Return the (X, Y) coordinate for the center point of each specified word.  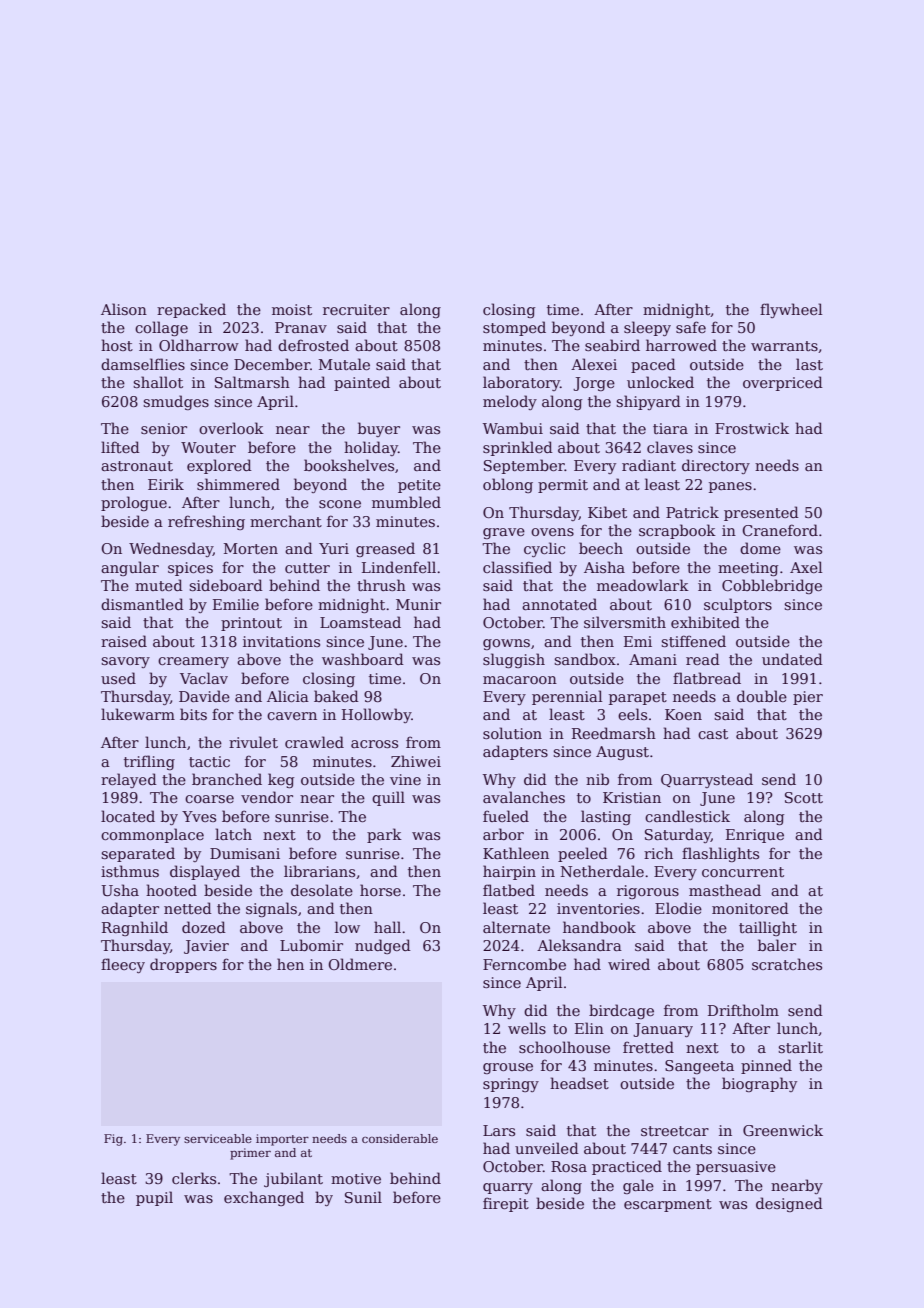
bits (193, 714)
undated (792, 659)
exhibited (705, 622)
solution (512, 733)
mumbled (406, 502)
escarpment (668, 1205)
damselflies (143, 364)
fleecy (123, 965)
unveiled (547, 1148)
